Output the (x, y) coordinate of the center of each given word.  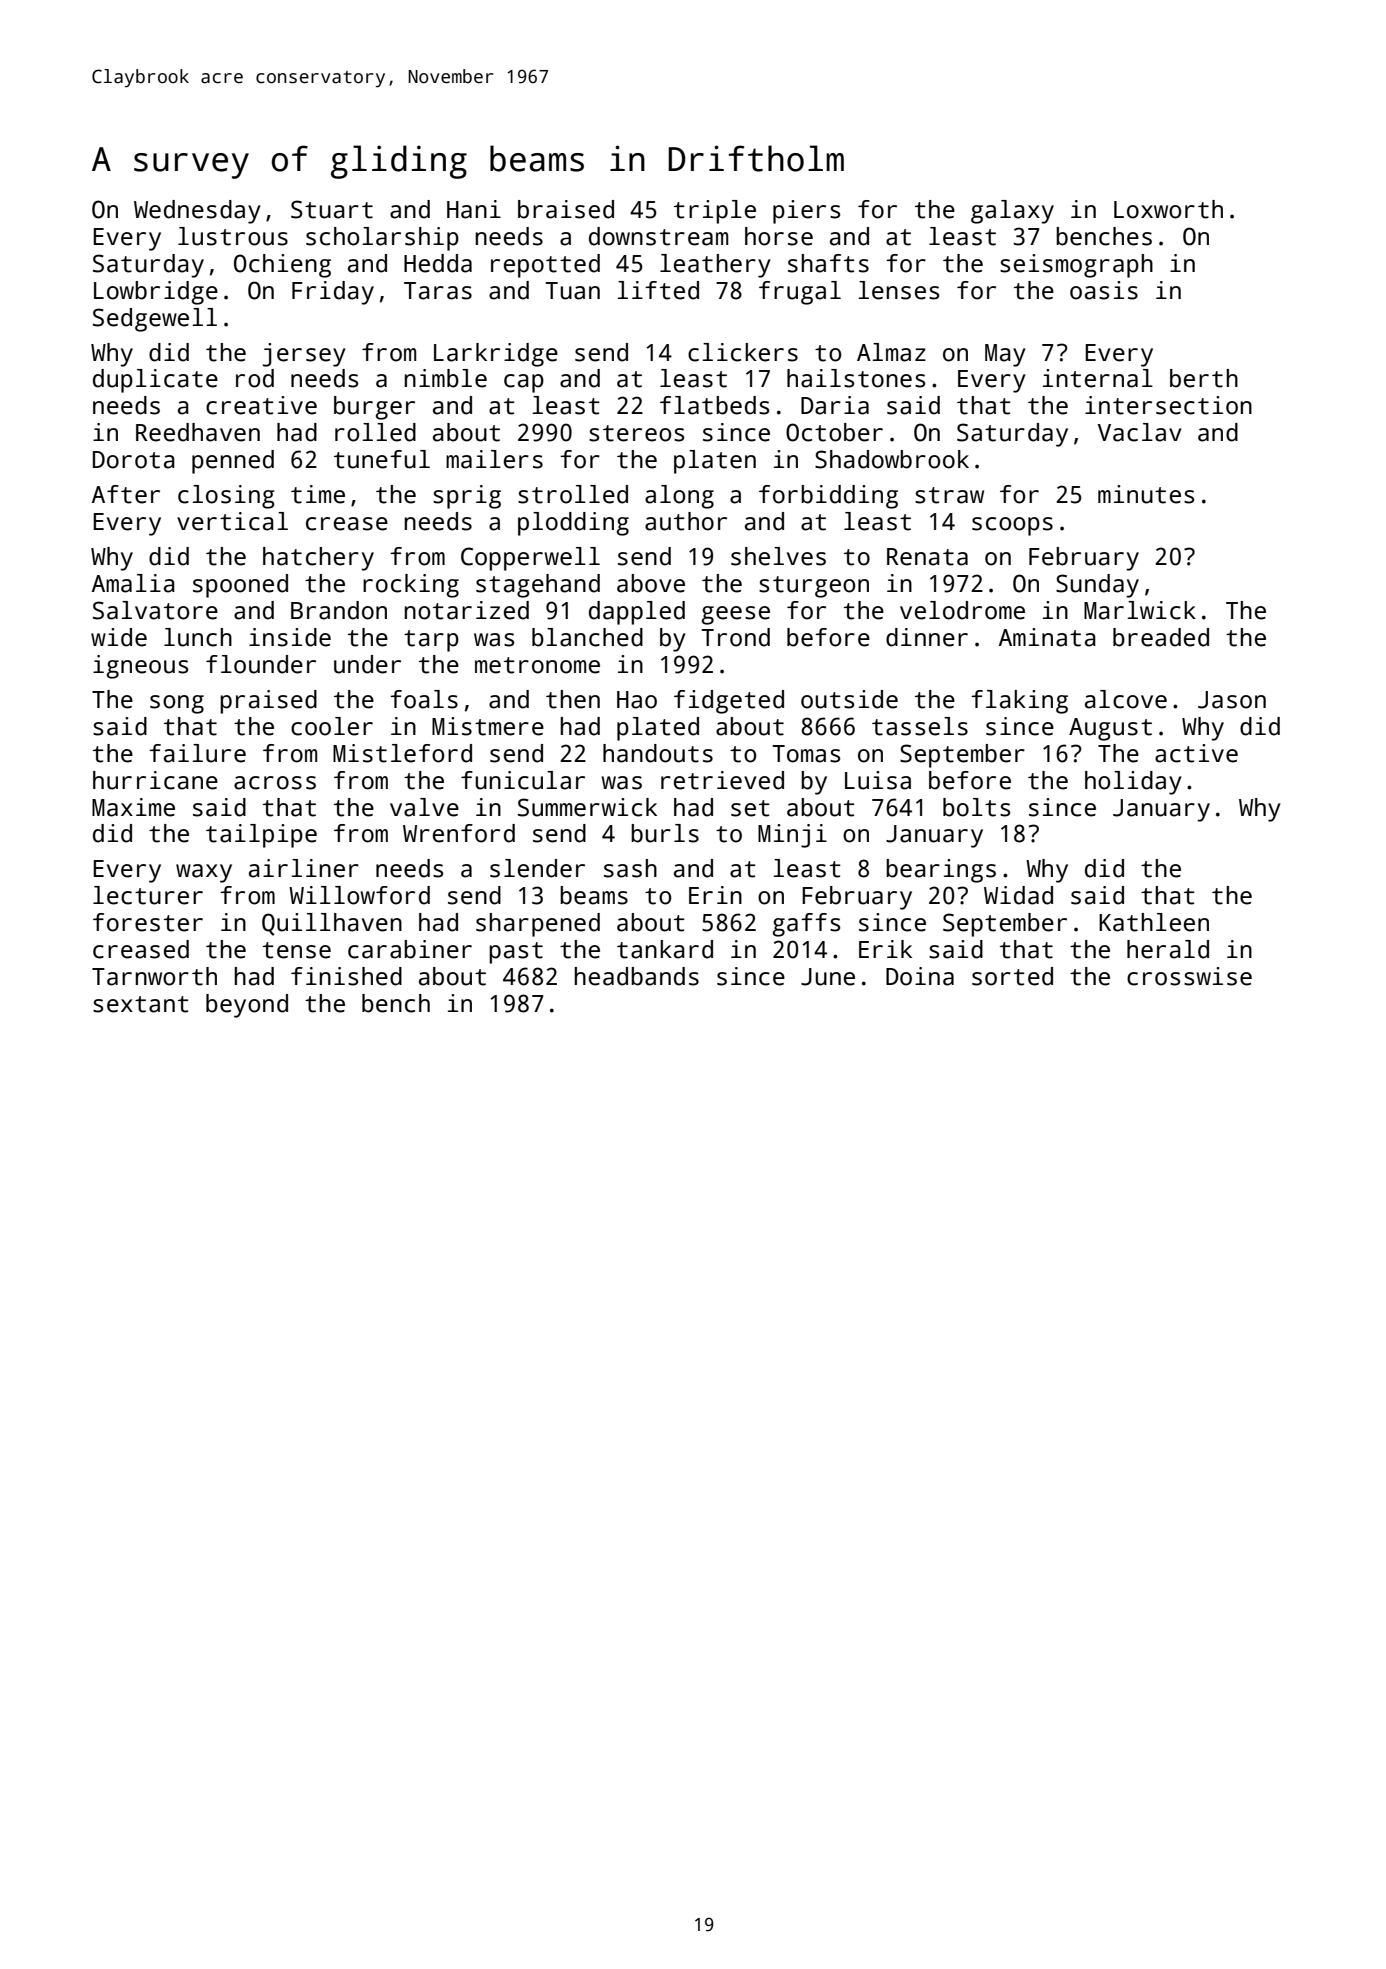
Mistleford (402, 753)
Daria (835, 405)
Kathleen (1154, 922)
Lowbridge (156, 293)
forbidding (828, 497)
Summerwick (587, 807)
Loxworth (1168, 209)
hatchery (318, 559)
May (1005, 355)
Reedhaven (198, 432)
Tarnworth (154, 976)
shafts (828, 263)
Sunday (1097, 586)
